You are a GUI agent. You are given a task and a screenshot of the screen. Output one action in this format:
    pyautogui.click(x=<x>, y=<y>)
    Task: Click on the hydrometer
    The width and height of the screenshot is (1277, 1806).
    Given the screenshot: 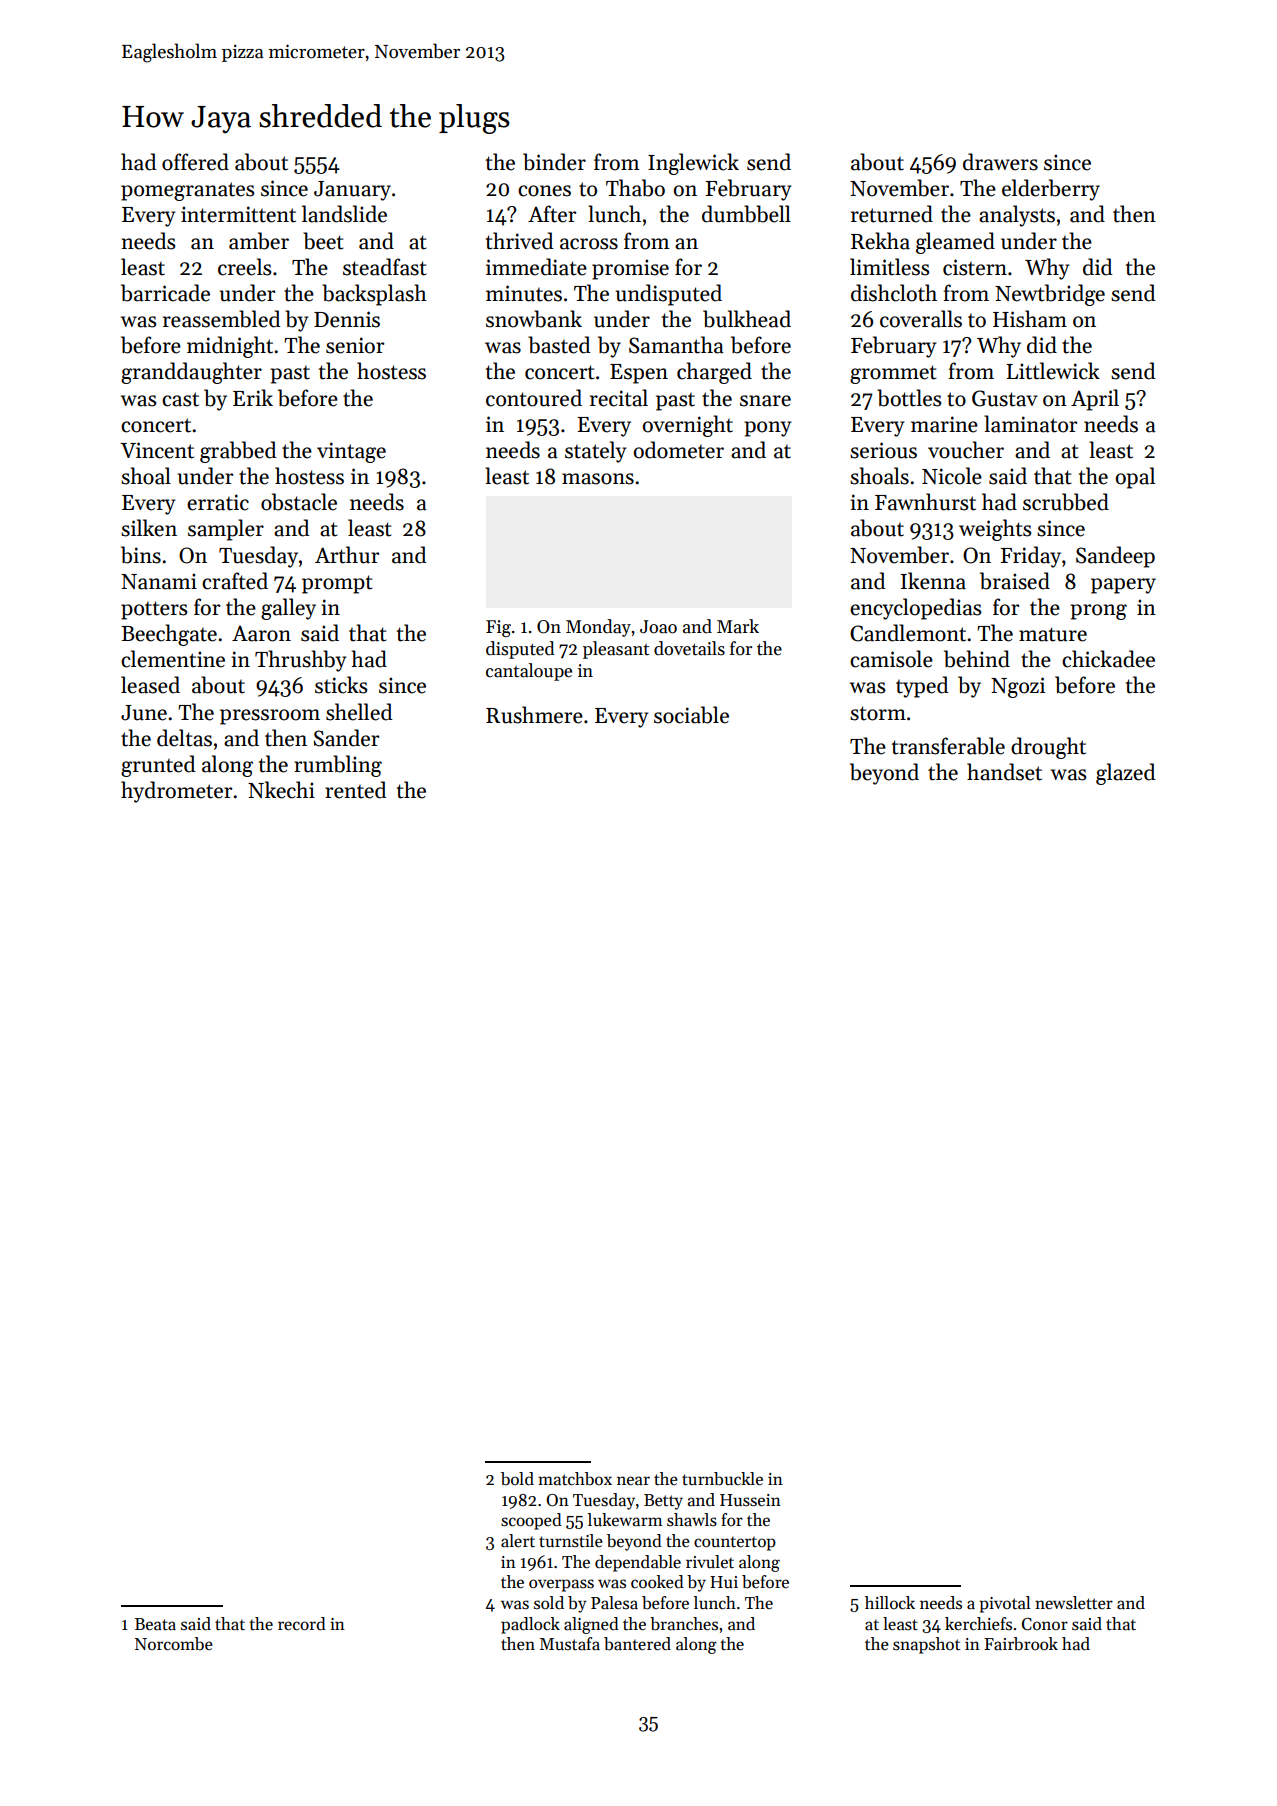 What is the action you would take?
    pyautogui.click(x=176, y=792)
